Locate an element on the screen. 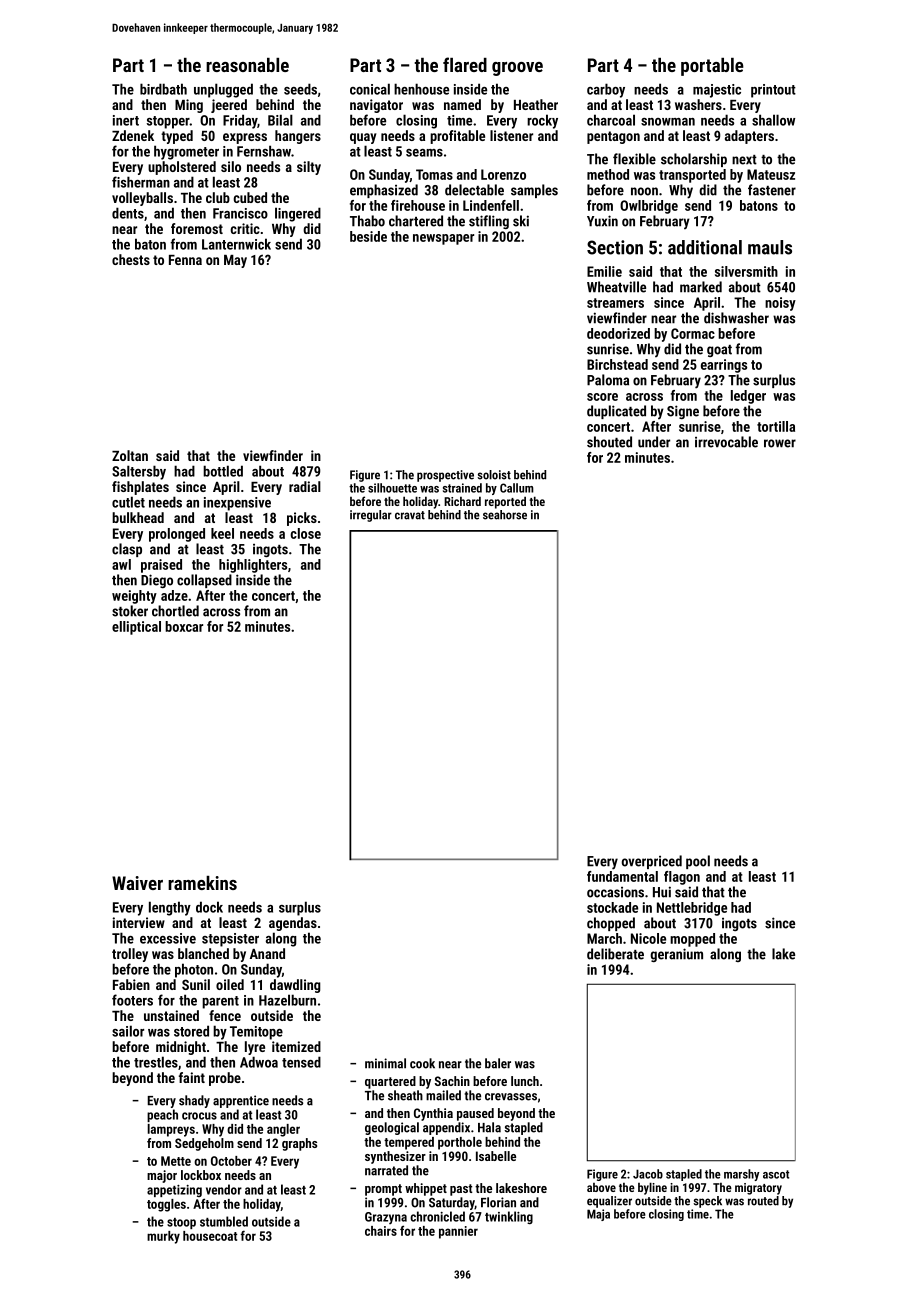 Image resolution: width=908 pixels, height=1316 pixels. reasonable is located at coordinates (247, 65).
